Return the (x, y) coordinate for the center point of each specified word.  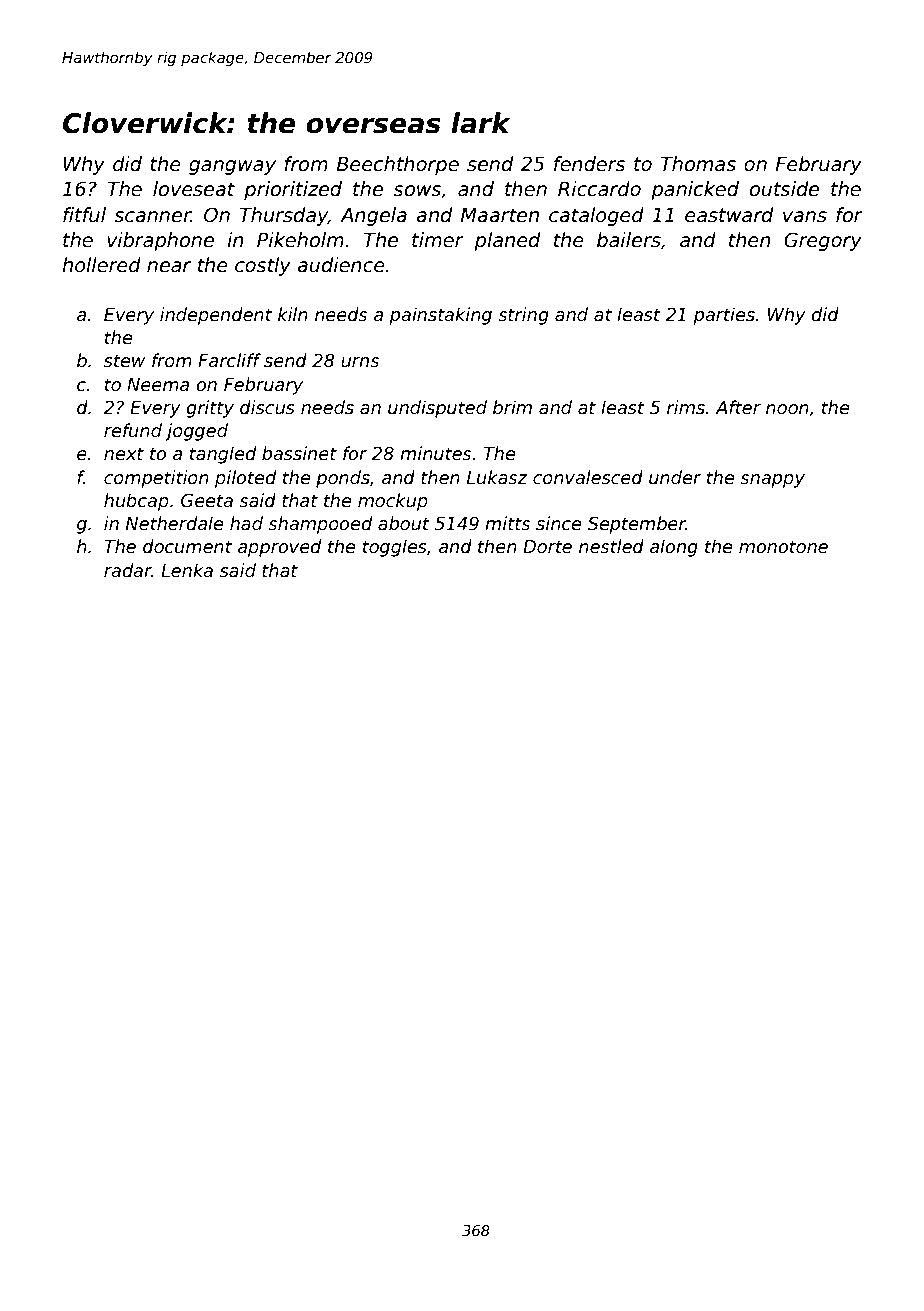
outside (784, 189)
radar (128, 570)
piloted (245, 479)
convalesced (588, 477)
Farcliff (229, 360)
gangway (232, 167)
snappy (772, 481)
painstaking (440, 316)
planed (507, 241)
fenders (590, 164)
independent (216, 316)
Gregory (823, 241)
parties (724, 316)
